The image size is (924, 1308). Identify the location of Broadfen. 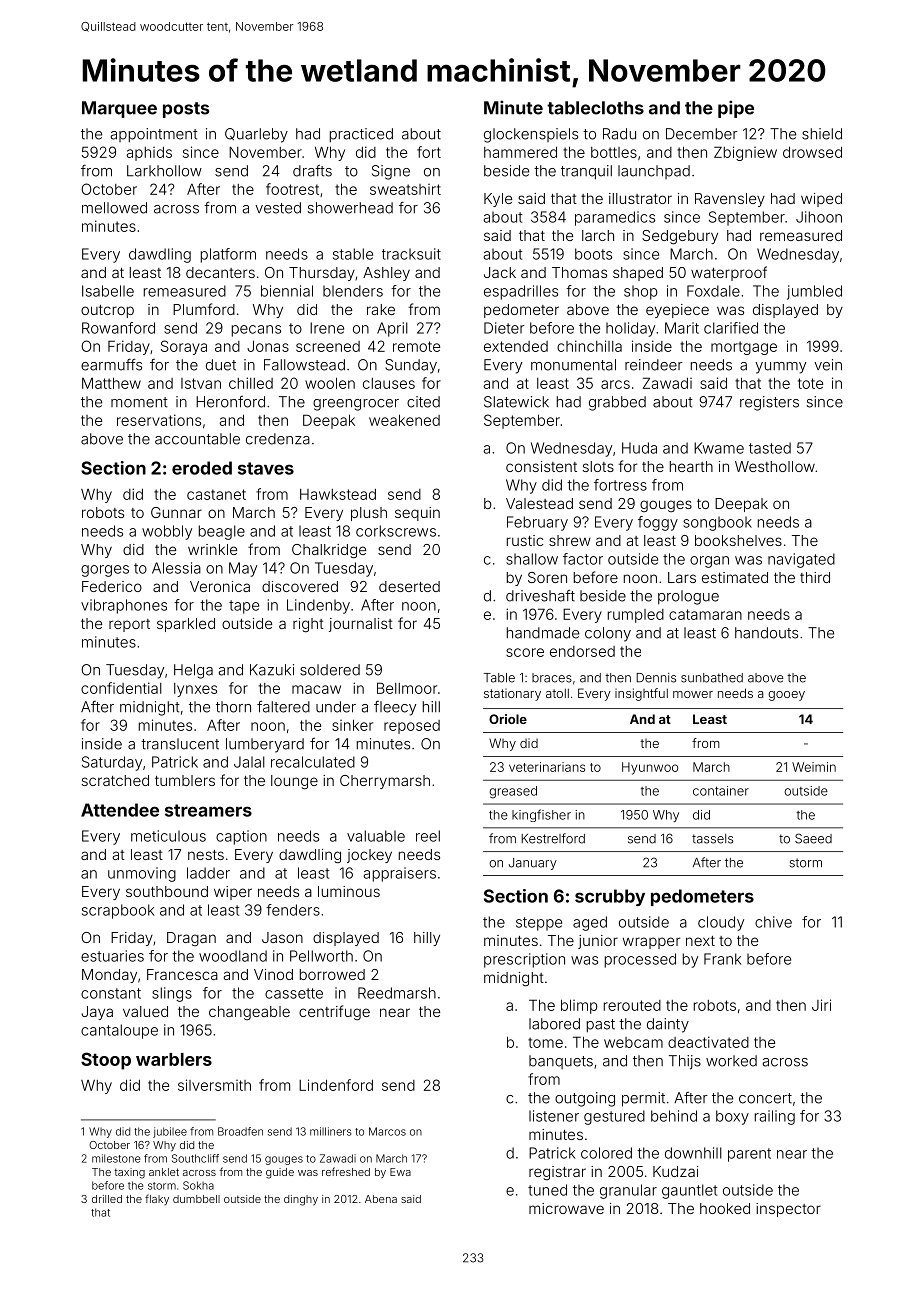
(240, 1131).
